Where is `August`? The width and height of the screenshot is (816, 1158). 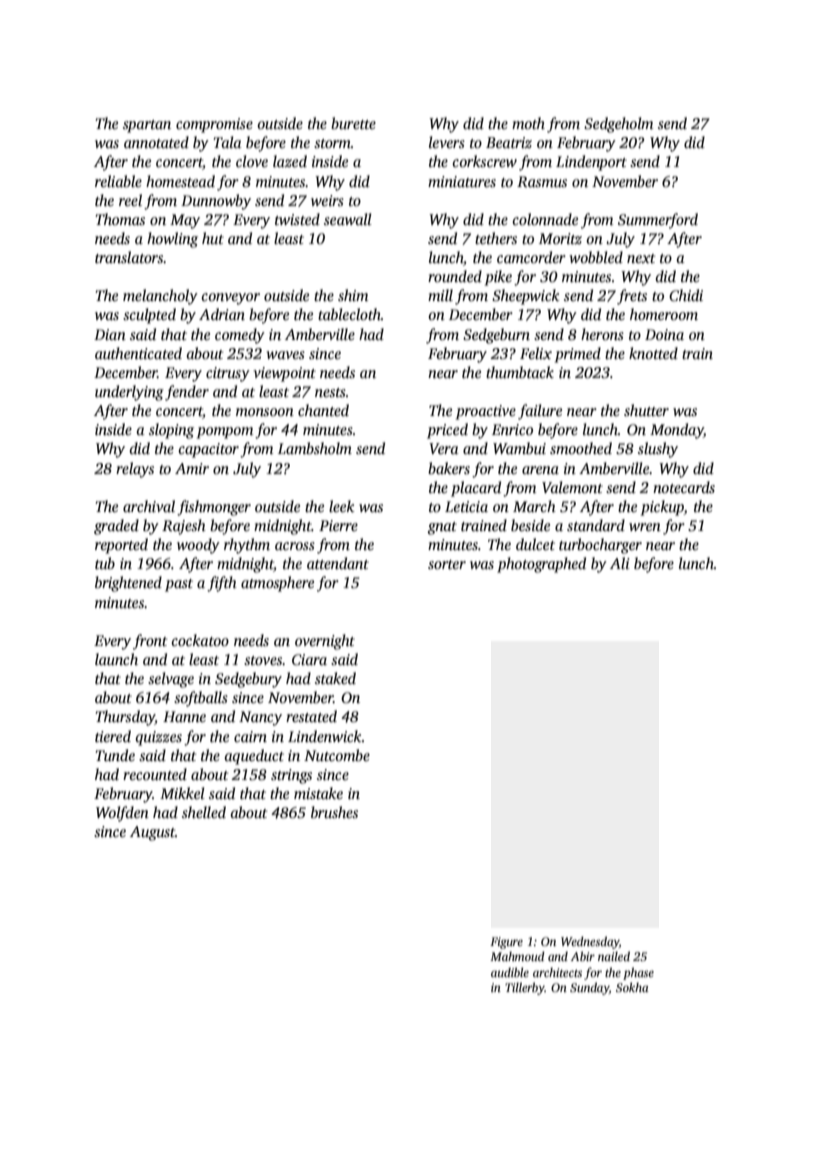
August is located at coordinates (152, 833).
